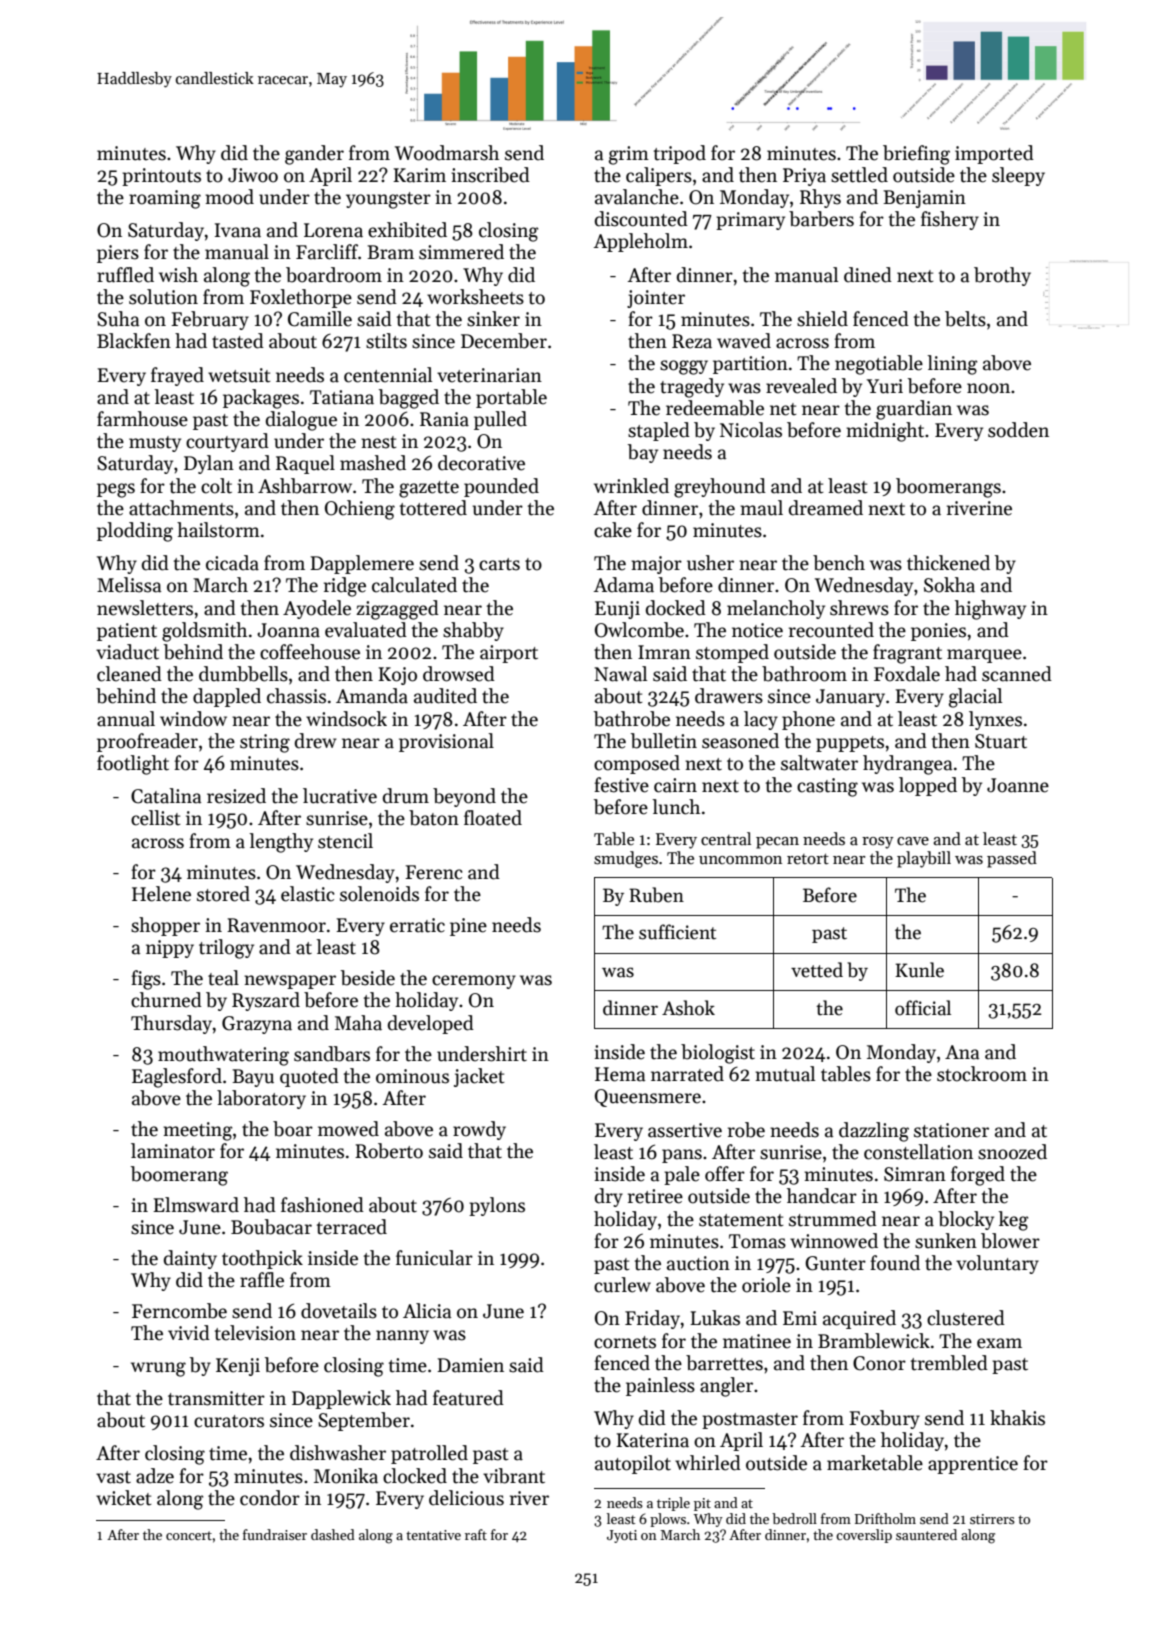 This screenshot has width=1149, height=1625. I want to click on grim, so click(629, 155).
